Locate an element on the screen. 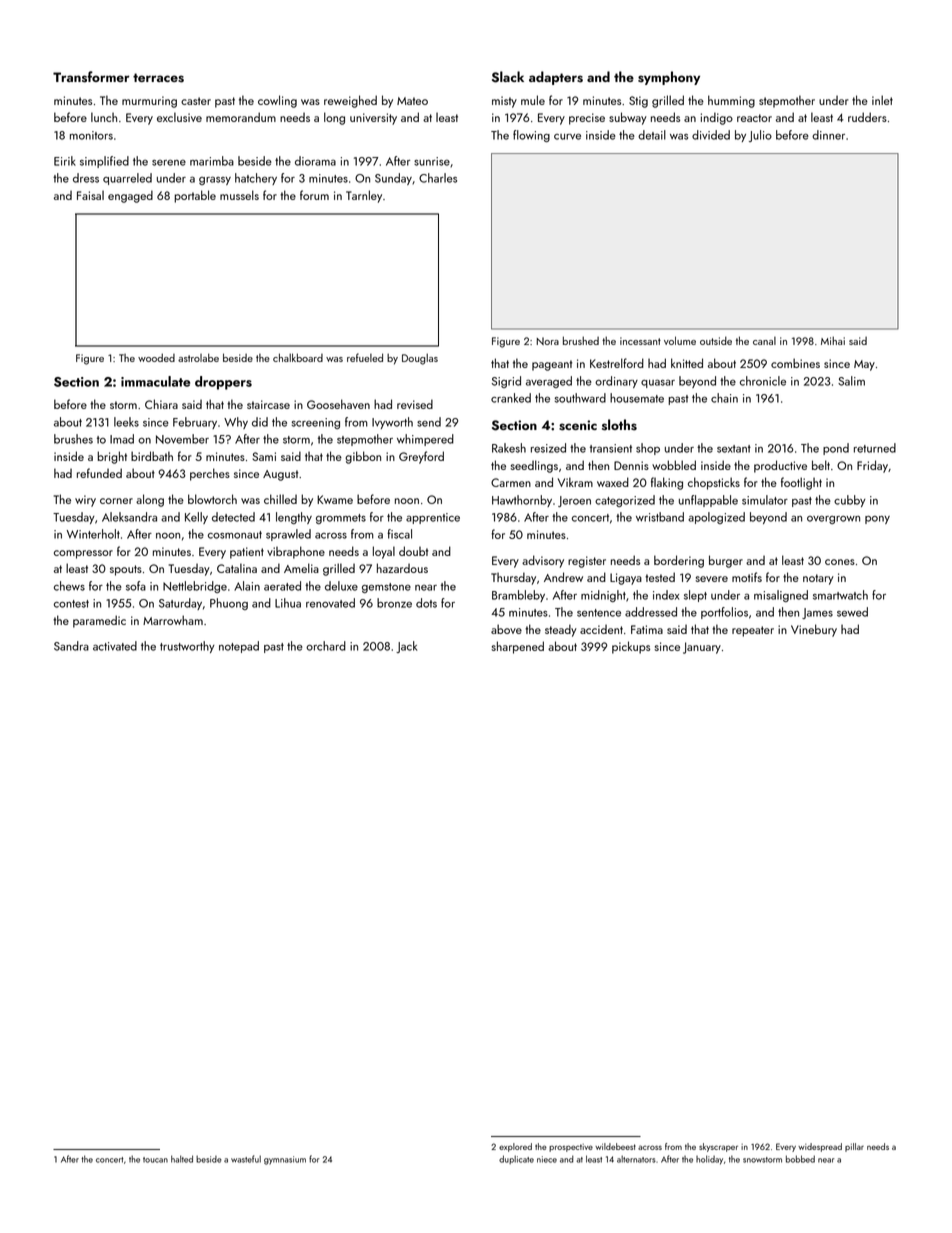 Image resolution: width=952 pixels, height=1233 pixels. skyscraper is located at coordinates (718, 1147).
